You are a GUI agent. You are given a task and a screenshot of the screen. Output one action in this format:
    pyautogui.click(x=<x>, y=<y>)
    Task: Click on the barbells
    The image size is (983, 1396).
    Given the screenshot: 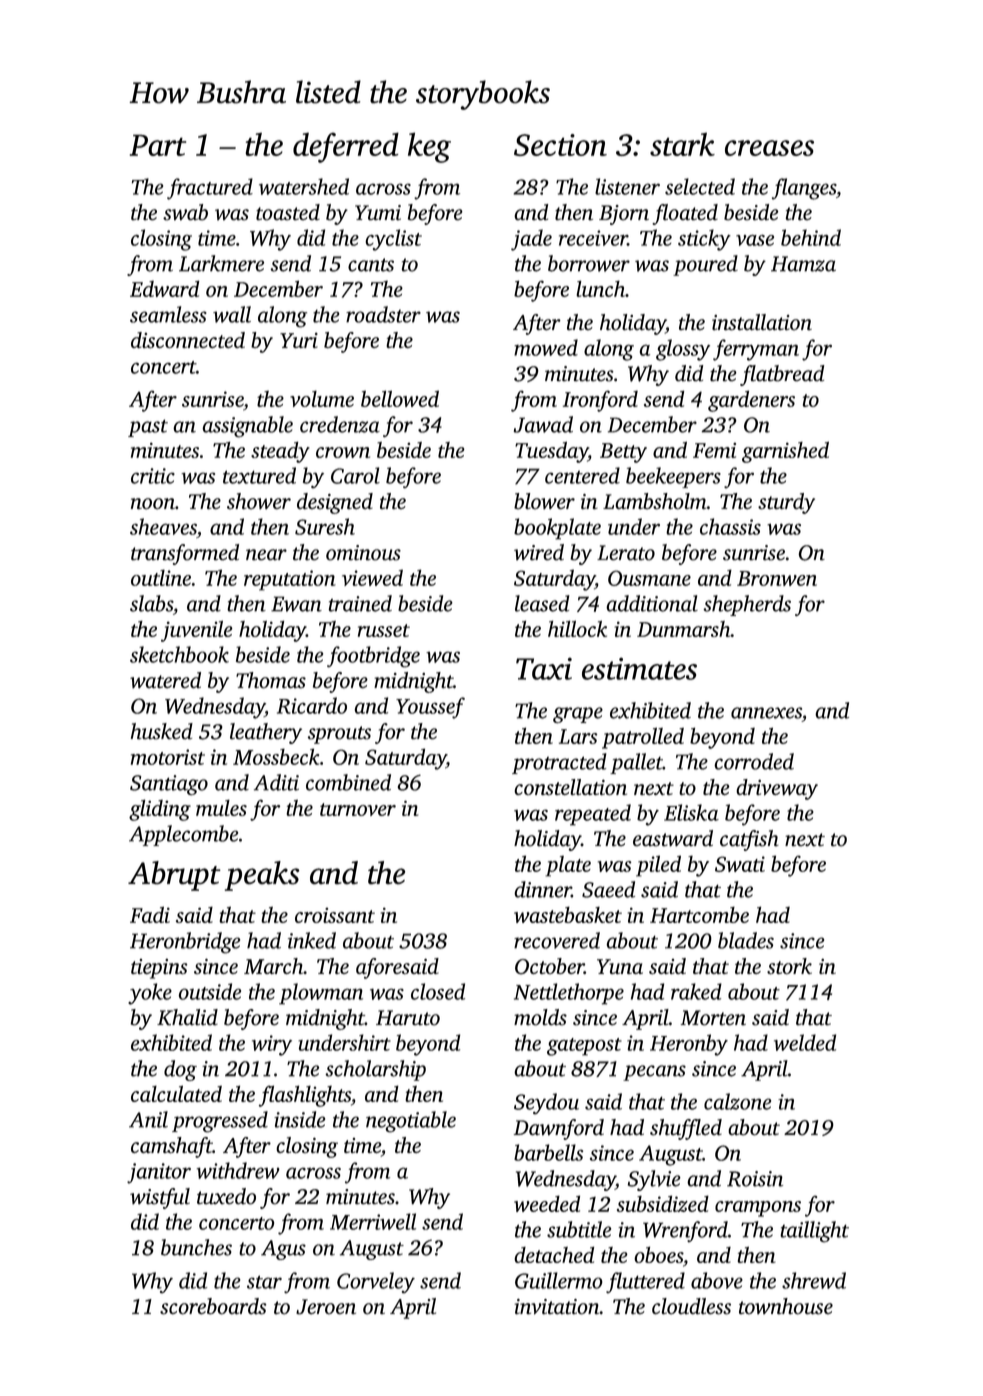 What is the action you would take?
    pyautogui.click(x=548, y=1152)
